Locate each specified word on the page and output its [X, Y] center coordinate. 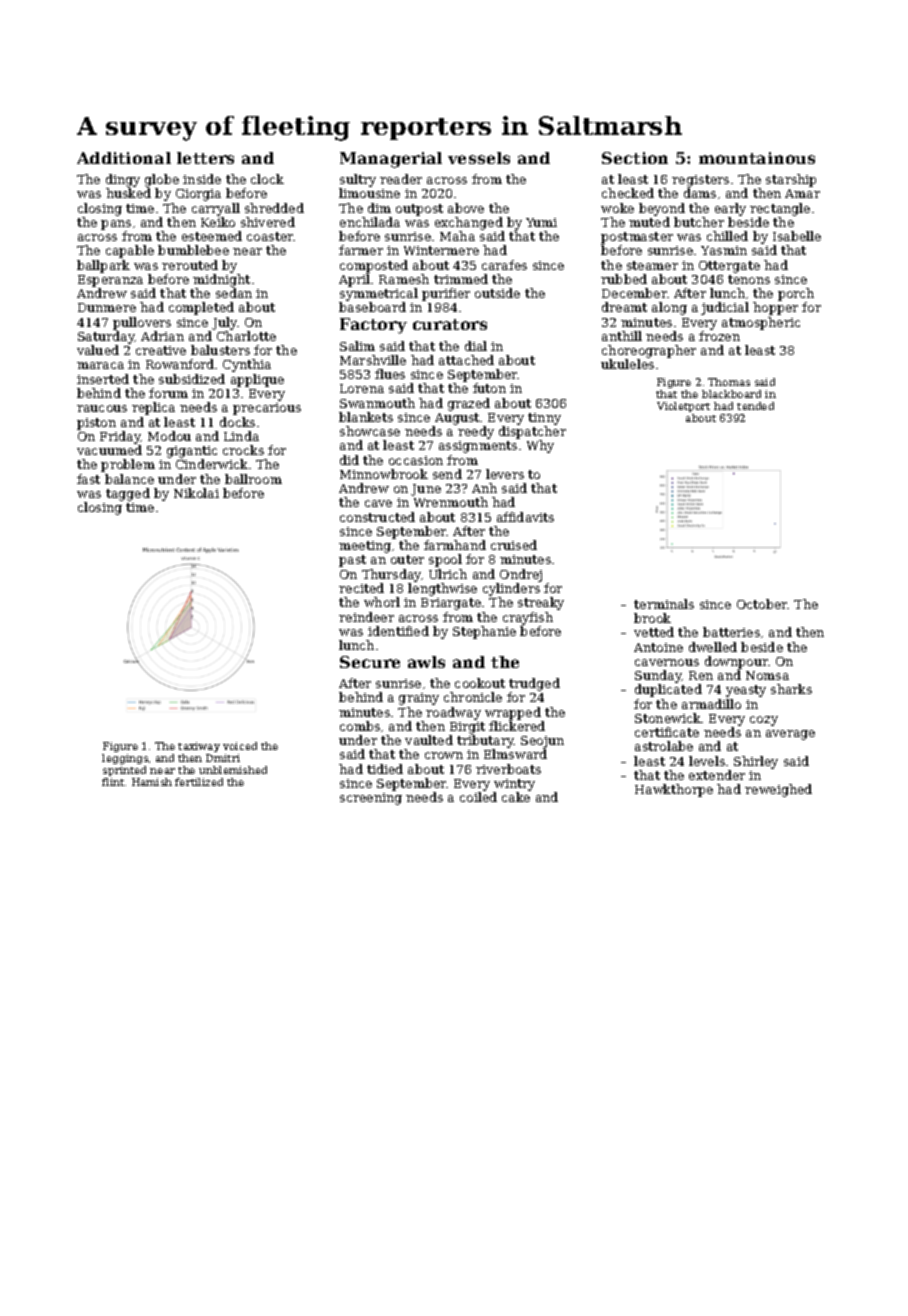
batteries [731, 632]
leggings [125, 759]
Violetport [683, 407]
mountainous [757, 158]
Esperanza [110, 281]
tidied [385, 769]
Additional [124, 158]
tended [755, 406]
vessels [479, 158]
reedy [476, 432]
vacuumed [109, 450]
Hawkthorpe [674, 790]
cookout [480, 683]
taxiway [199, 747]
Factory [373, 326]
